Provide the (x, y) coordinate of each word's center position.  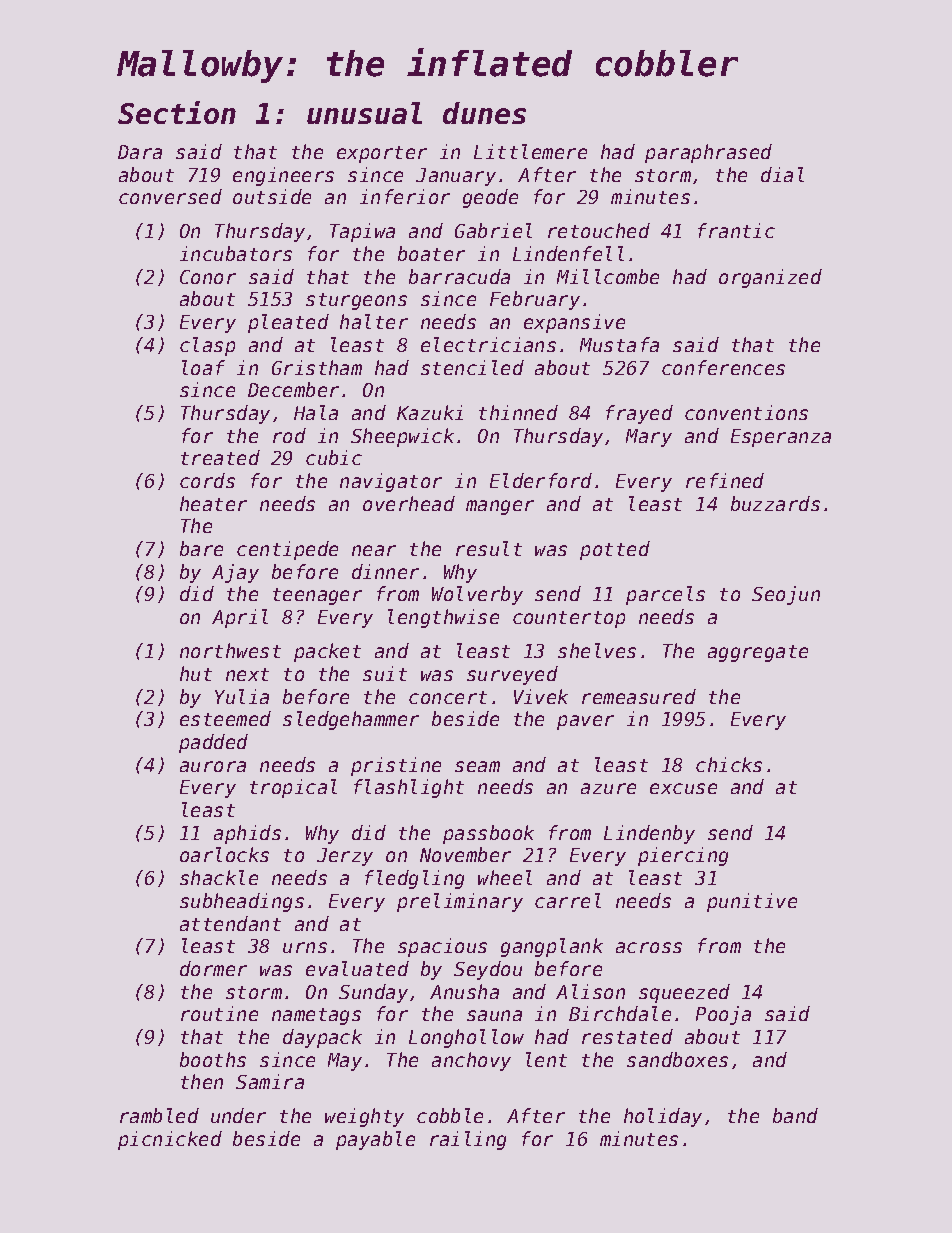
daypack (322, 1038)
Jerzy (345, 857)
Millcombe (608, 276)
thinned (518, 412)
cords (207, 480)
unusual (364, 113)
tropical (293, 788)
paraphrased (708, 153)
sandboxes (677, 1059)
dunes (484, 113)
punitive (752, 902)
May (345, 1062)
